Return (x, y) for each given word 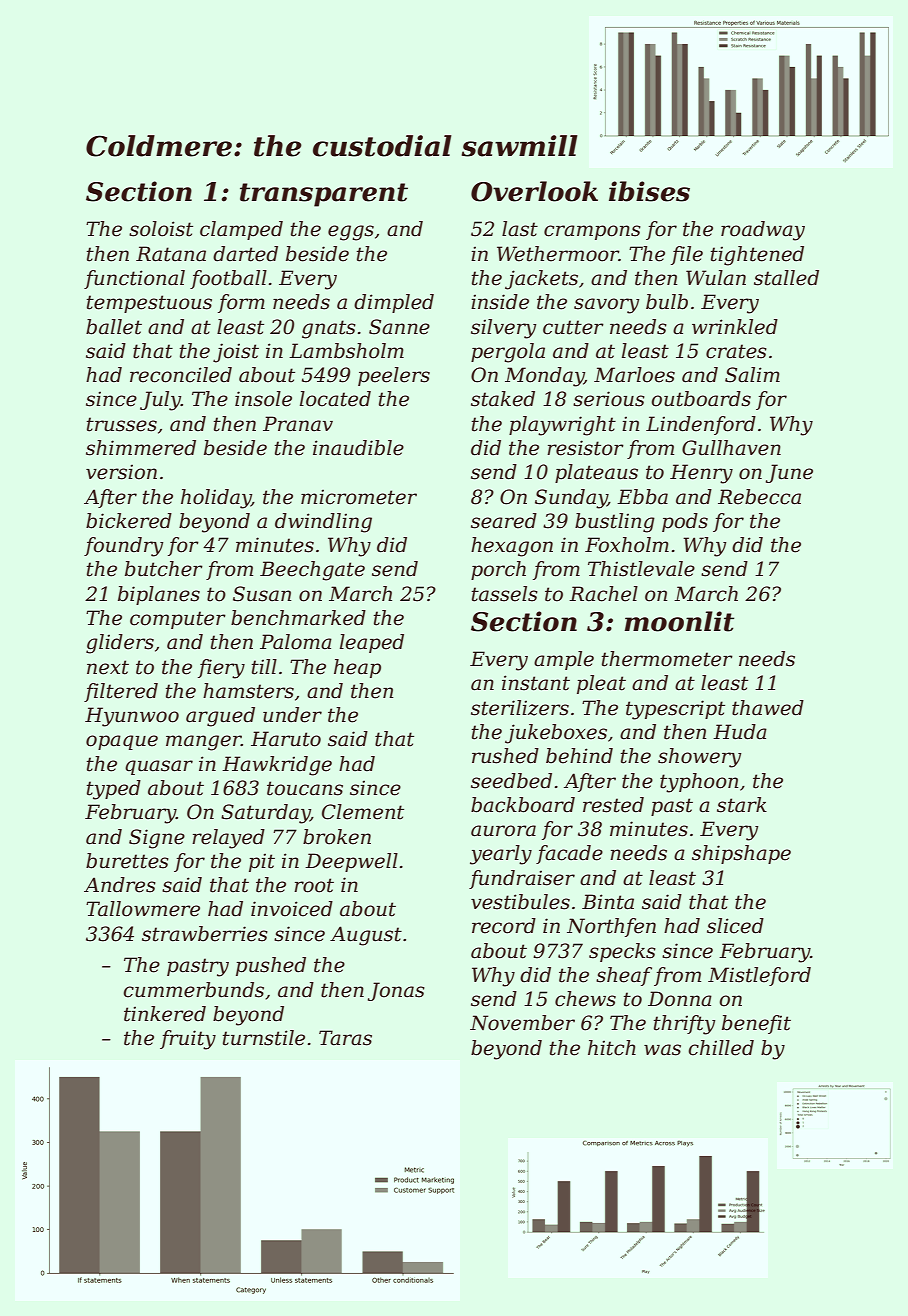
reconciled (181, 375)
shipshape (741, 854)
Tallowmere (143, 909)
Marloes (634, 375)
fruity (188, 1040)
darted (245, 254)
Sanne (399, 327)
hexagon (512, 547)
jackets (541, 280)
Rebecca (759, 497)
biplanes (159, 595)
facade (569, 854)
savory (606, 306)
